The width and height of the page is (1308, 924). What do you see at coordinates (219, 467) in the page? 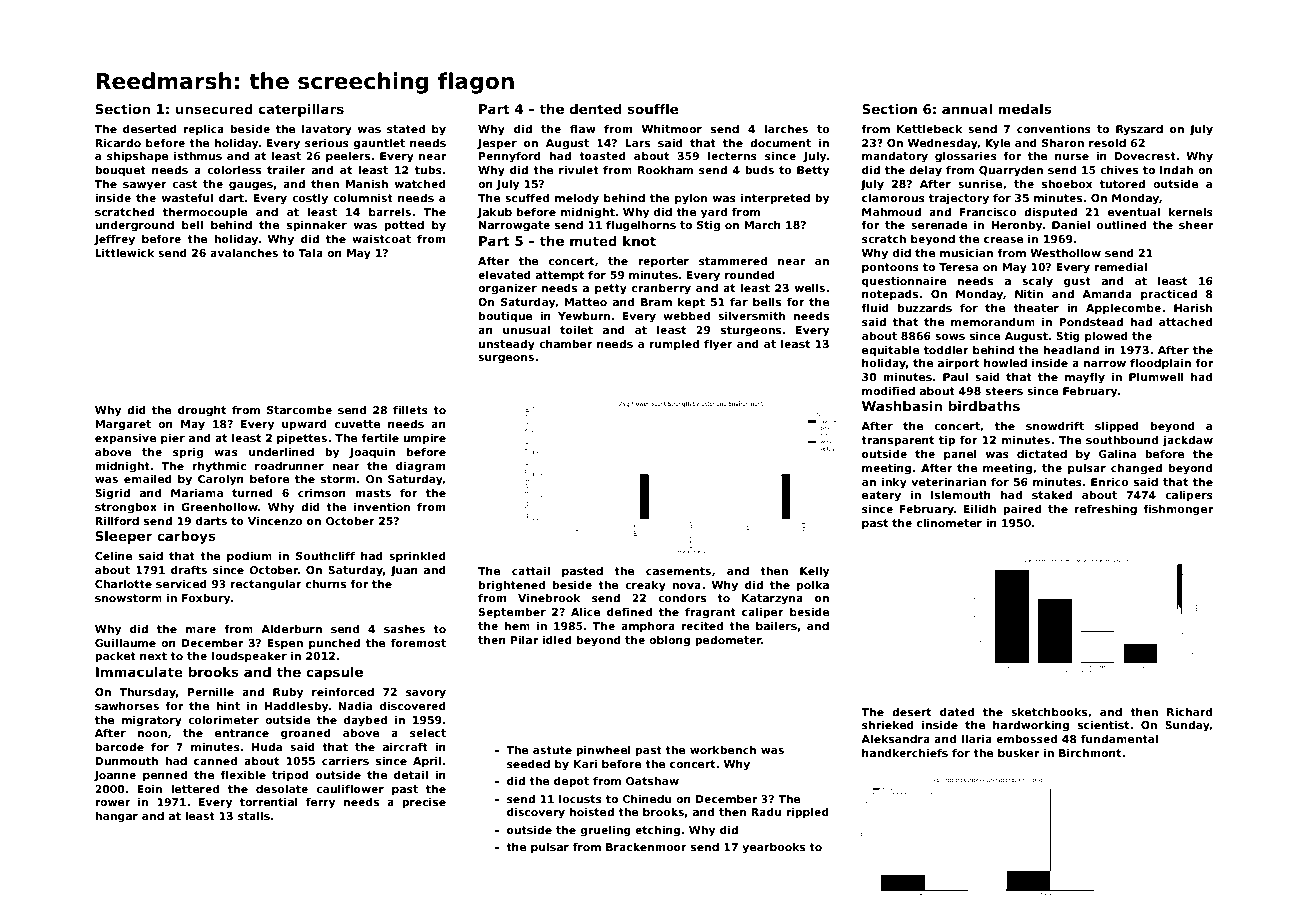
I see `rhythmic` at bounding box center [219, 467].
